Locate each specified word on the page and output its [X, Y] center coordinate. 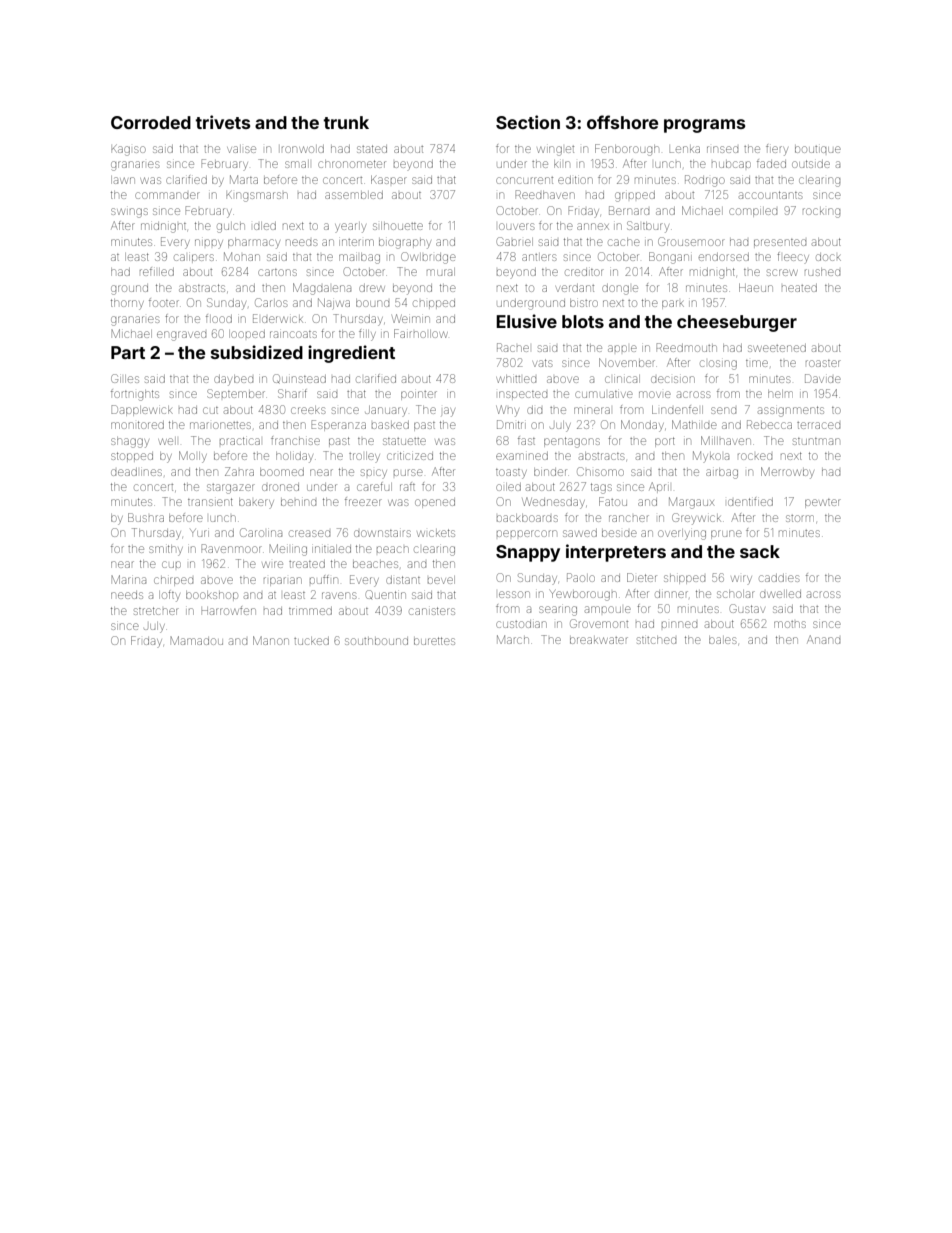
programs [704, 126]
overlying [682, 534]
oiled [508, 487]
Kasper [389, 180]
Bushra [146, 517]
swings [129, 213]
